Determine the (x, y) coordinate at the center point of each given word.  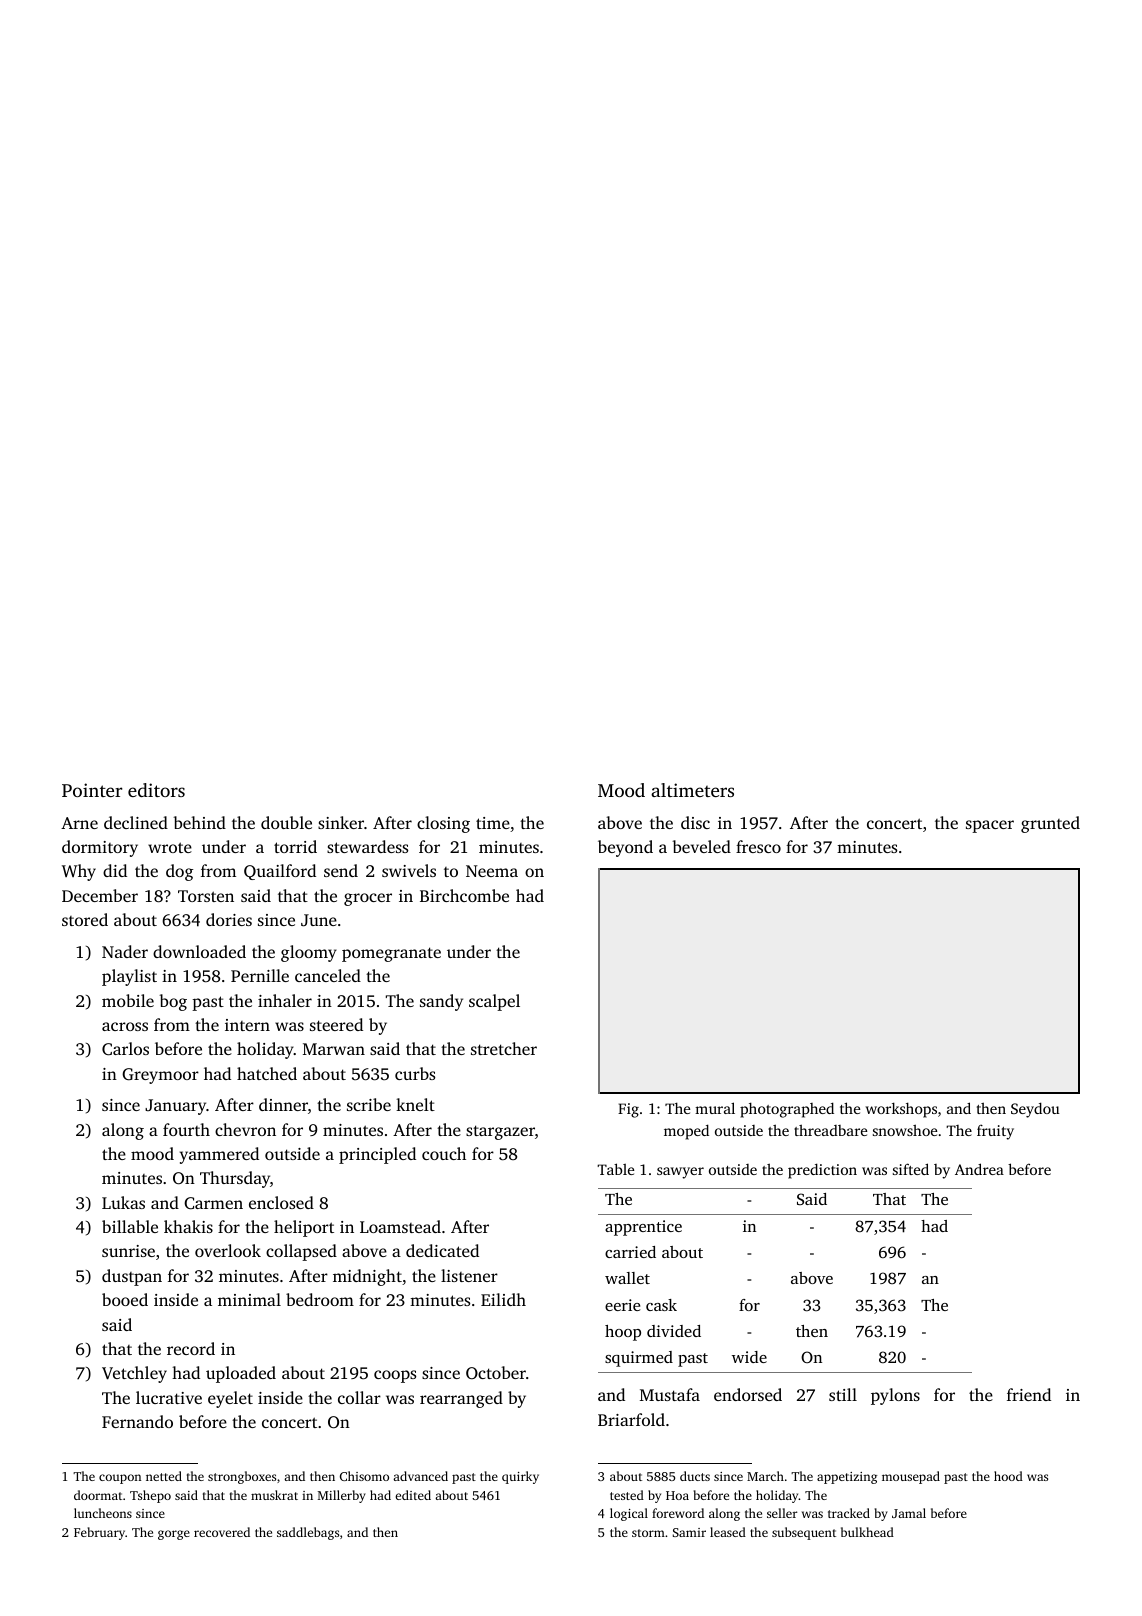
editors (156, 790)
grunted (1050, 824)
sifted (911, 1169)
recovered (222, 1532)
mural (715, 1108)
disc (695, 822)
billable (130, 1226)
